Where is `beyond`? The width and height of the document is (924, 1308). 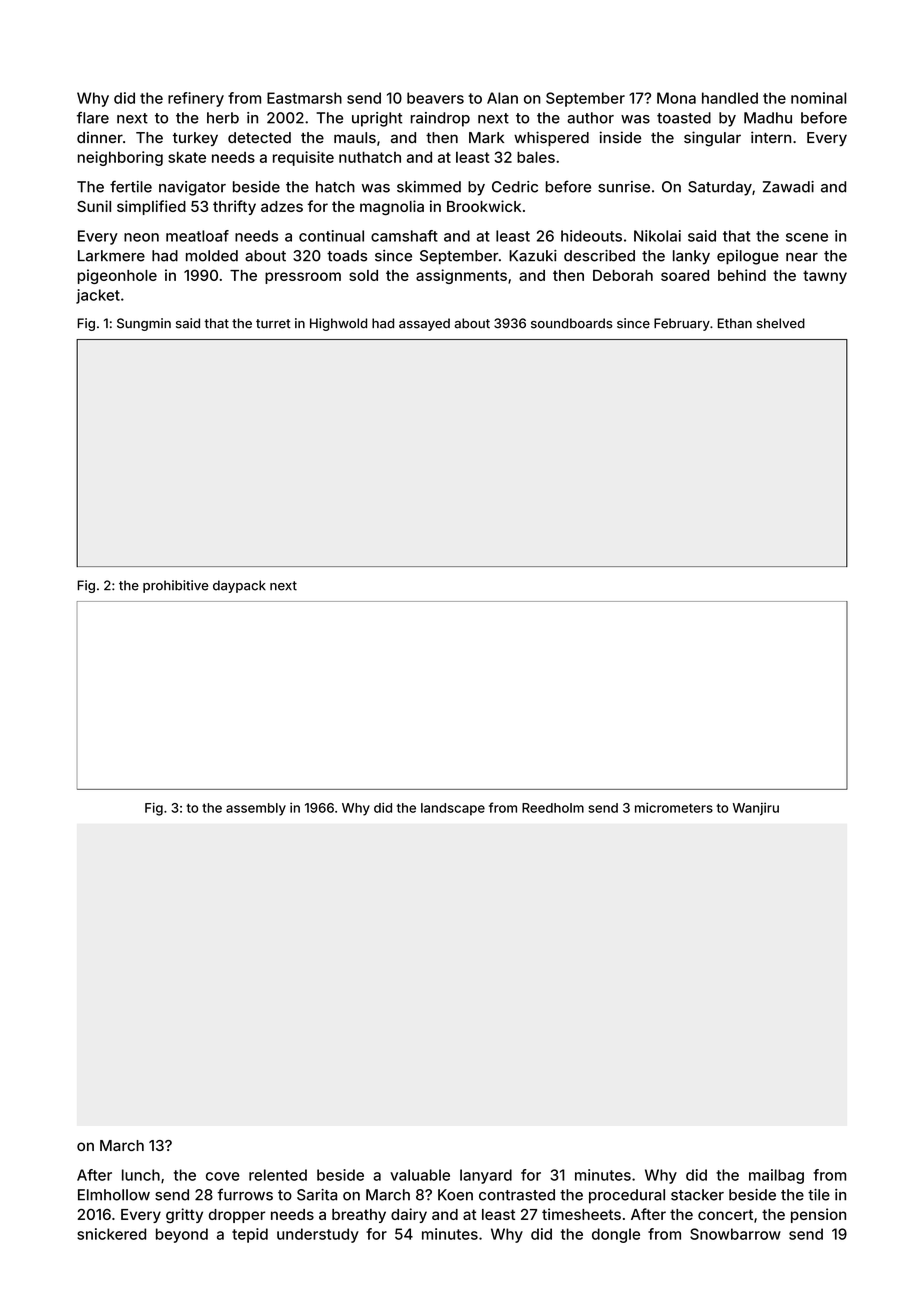
beyond is located at coordinates (182, 1235).
